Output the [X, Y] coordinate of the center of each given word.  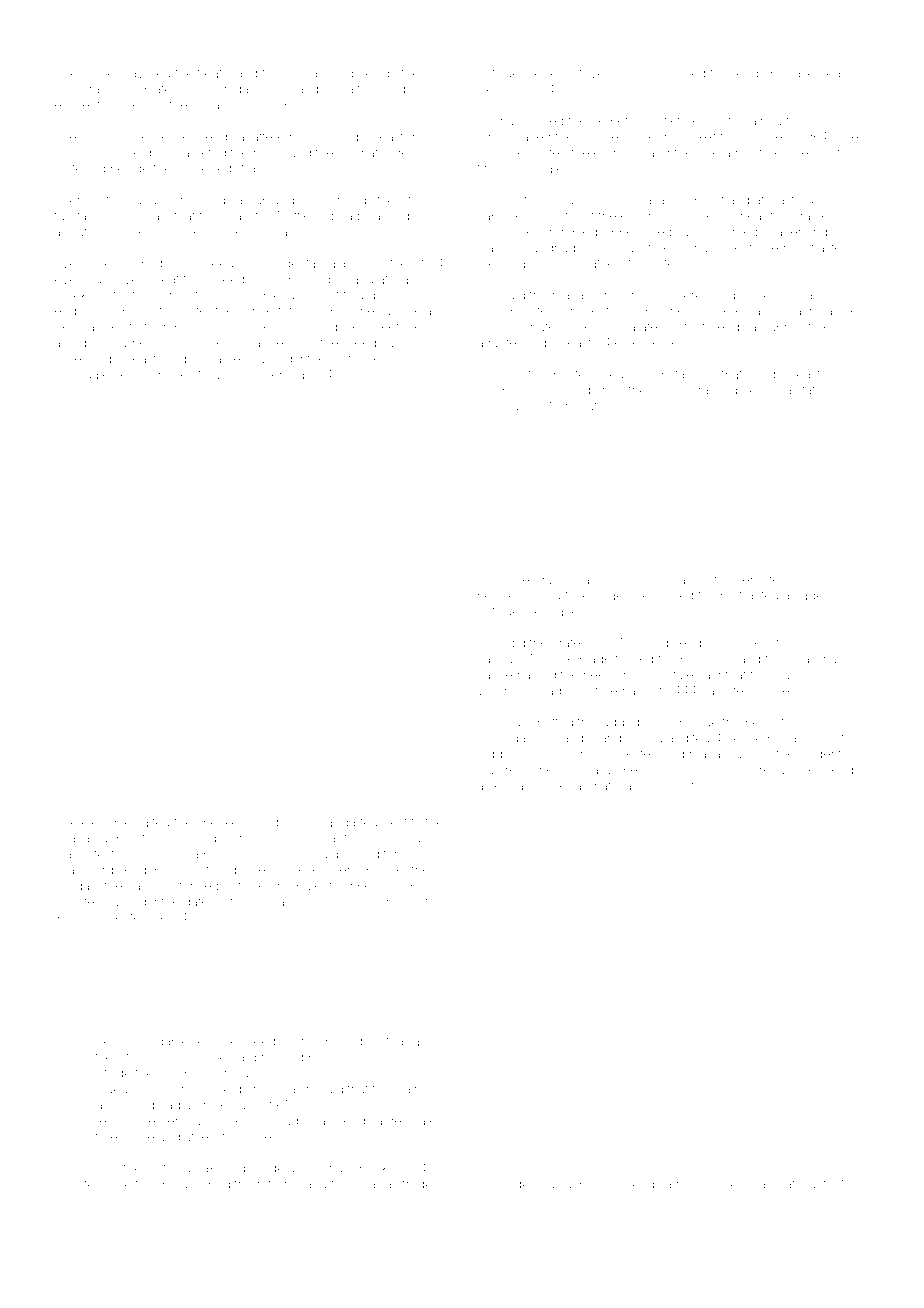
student [820, 754]
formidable [158, 1041]
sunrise [577, 311]
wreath [735, 1184]
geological [544, 1185]
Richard [499, 722]
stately [814, 392]
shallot [240, 216]
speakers [223, 823]
